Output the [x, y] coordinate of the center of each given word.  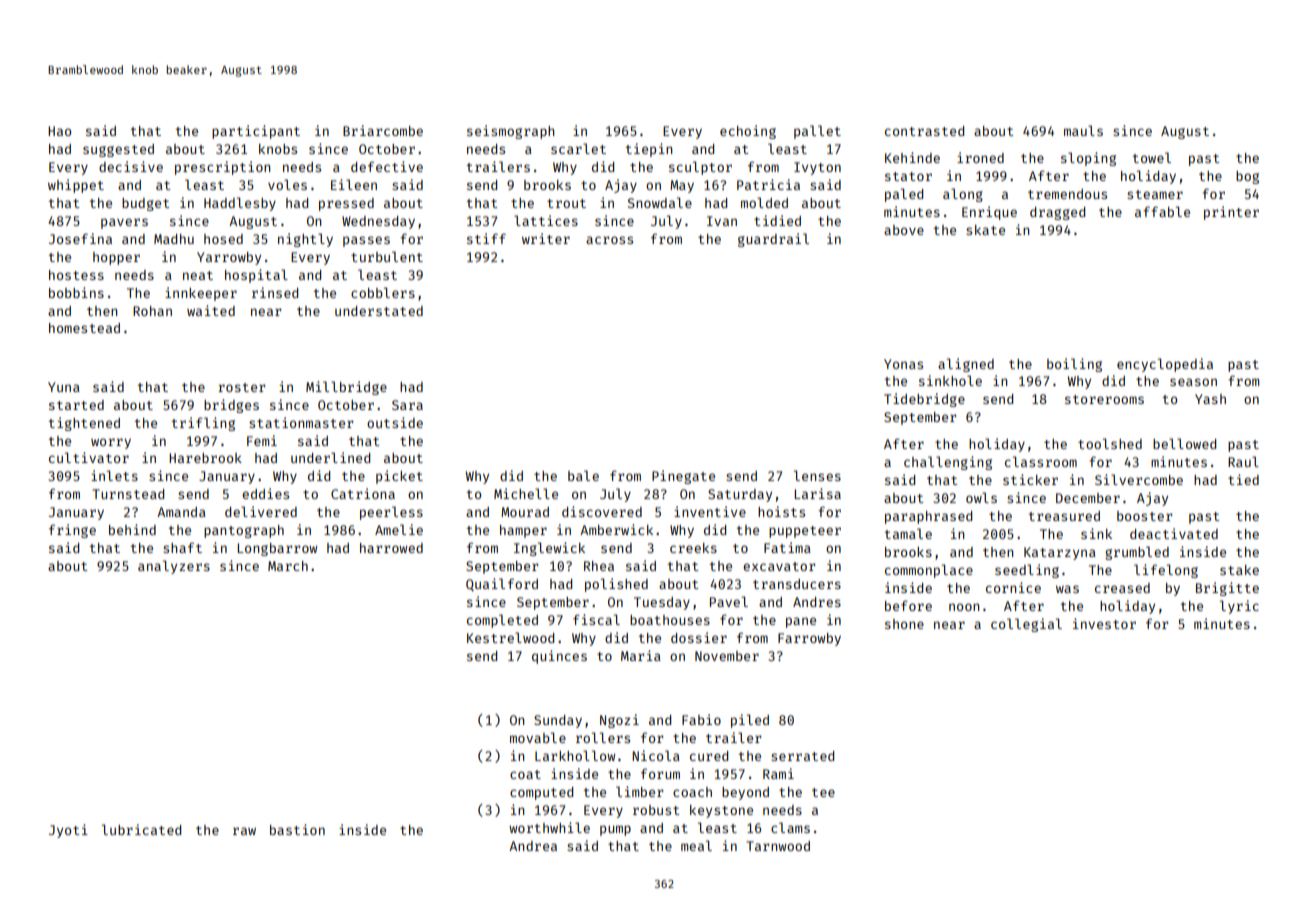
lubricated [141, 829]
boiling [1074, 365]
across [609, 240]
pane [801, 622]
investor [1104, 623]
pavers [124, 223]
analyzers [174, 567]
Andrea [533, 846]
